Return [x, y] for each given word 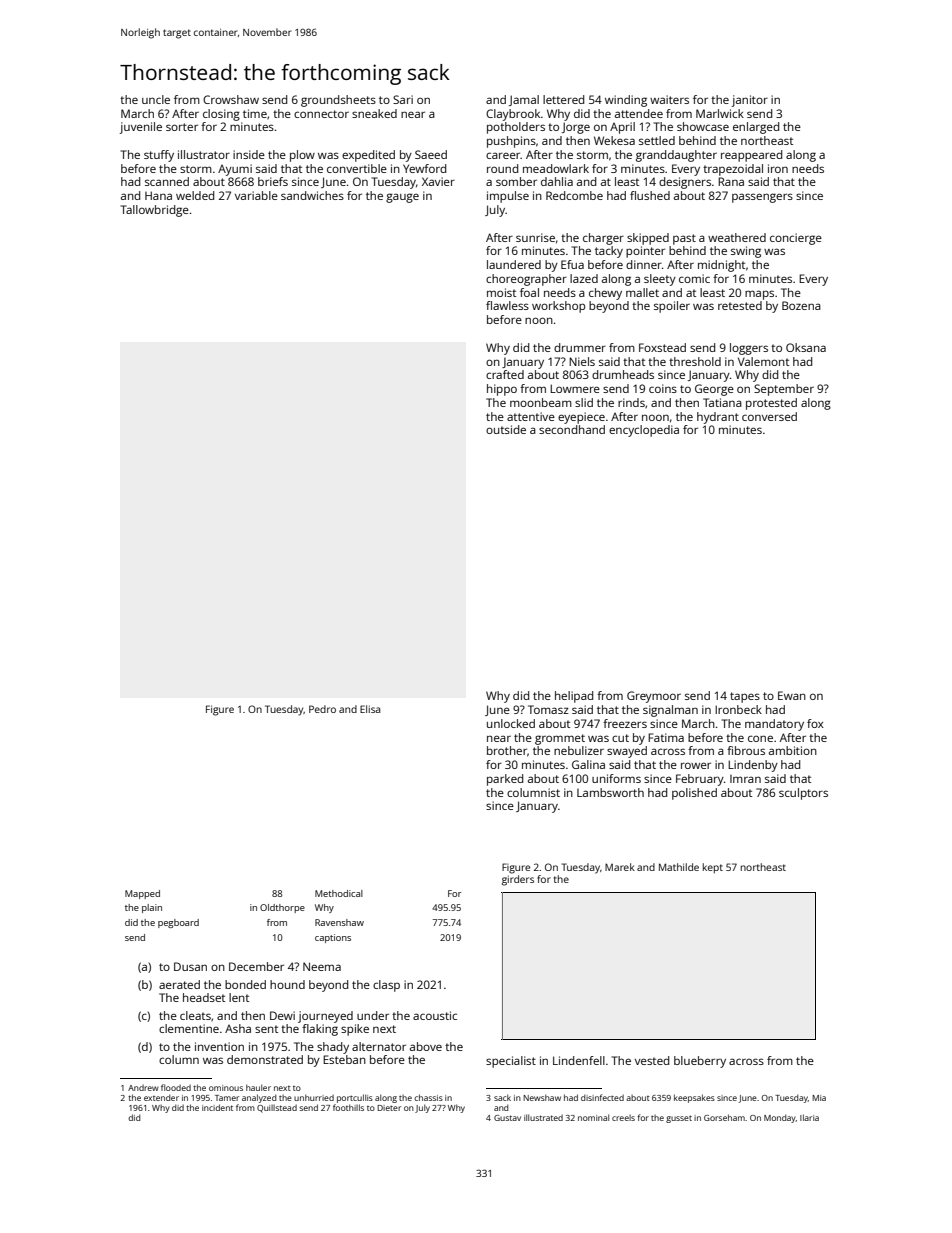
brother [507, 750]
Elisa [370, 709]
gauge [402, 198]
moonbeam [541, 402]
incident [217, 1107]
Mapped [142, 894]
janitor [750, 101]
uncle [156, 99]
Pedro [322, 709]
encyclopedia [644, 431]
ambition [793, 750]
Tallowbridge [154, 211]
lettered [563, 99]
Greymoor [654, 697]
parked [505, 780]
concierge [796, 239]
